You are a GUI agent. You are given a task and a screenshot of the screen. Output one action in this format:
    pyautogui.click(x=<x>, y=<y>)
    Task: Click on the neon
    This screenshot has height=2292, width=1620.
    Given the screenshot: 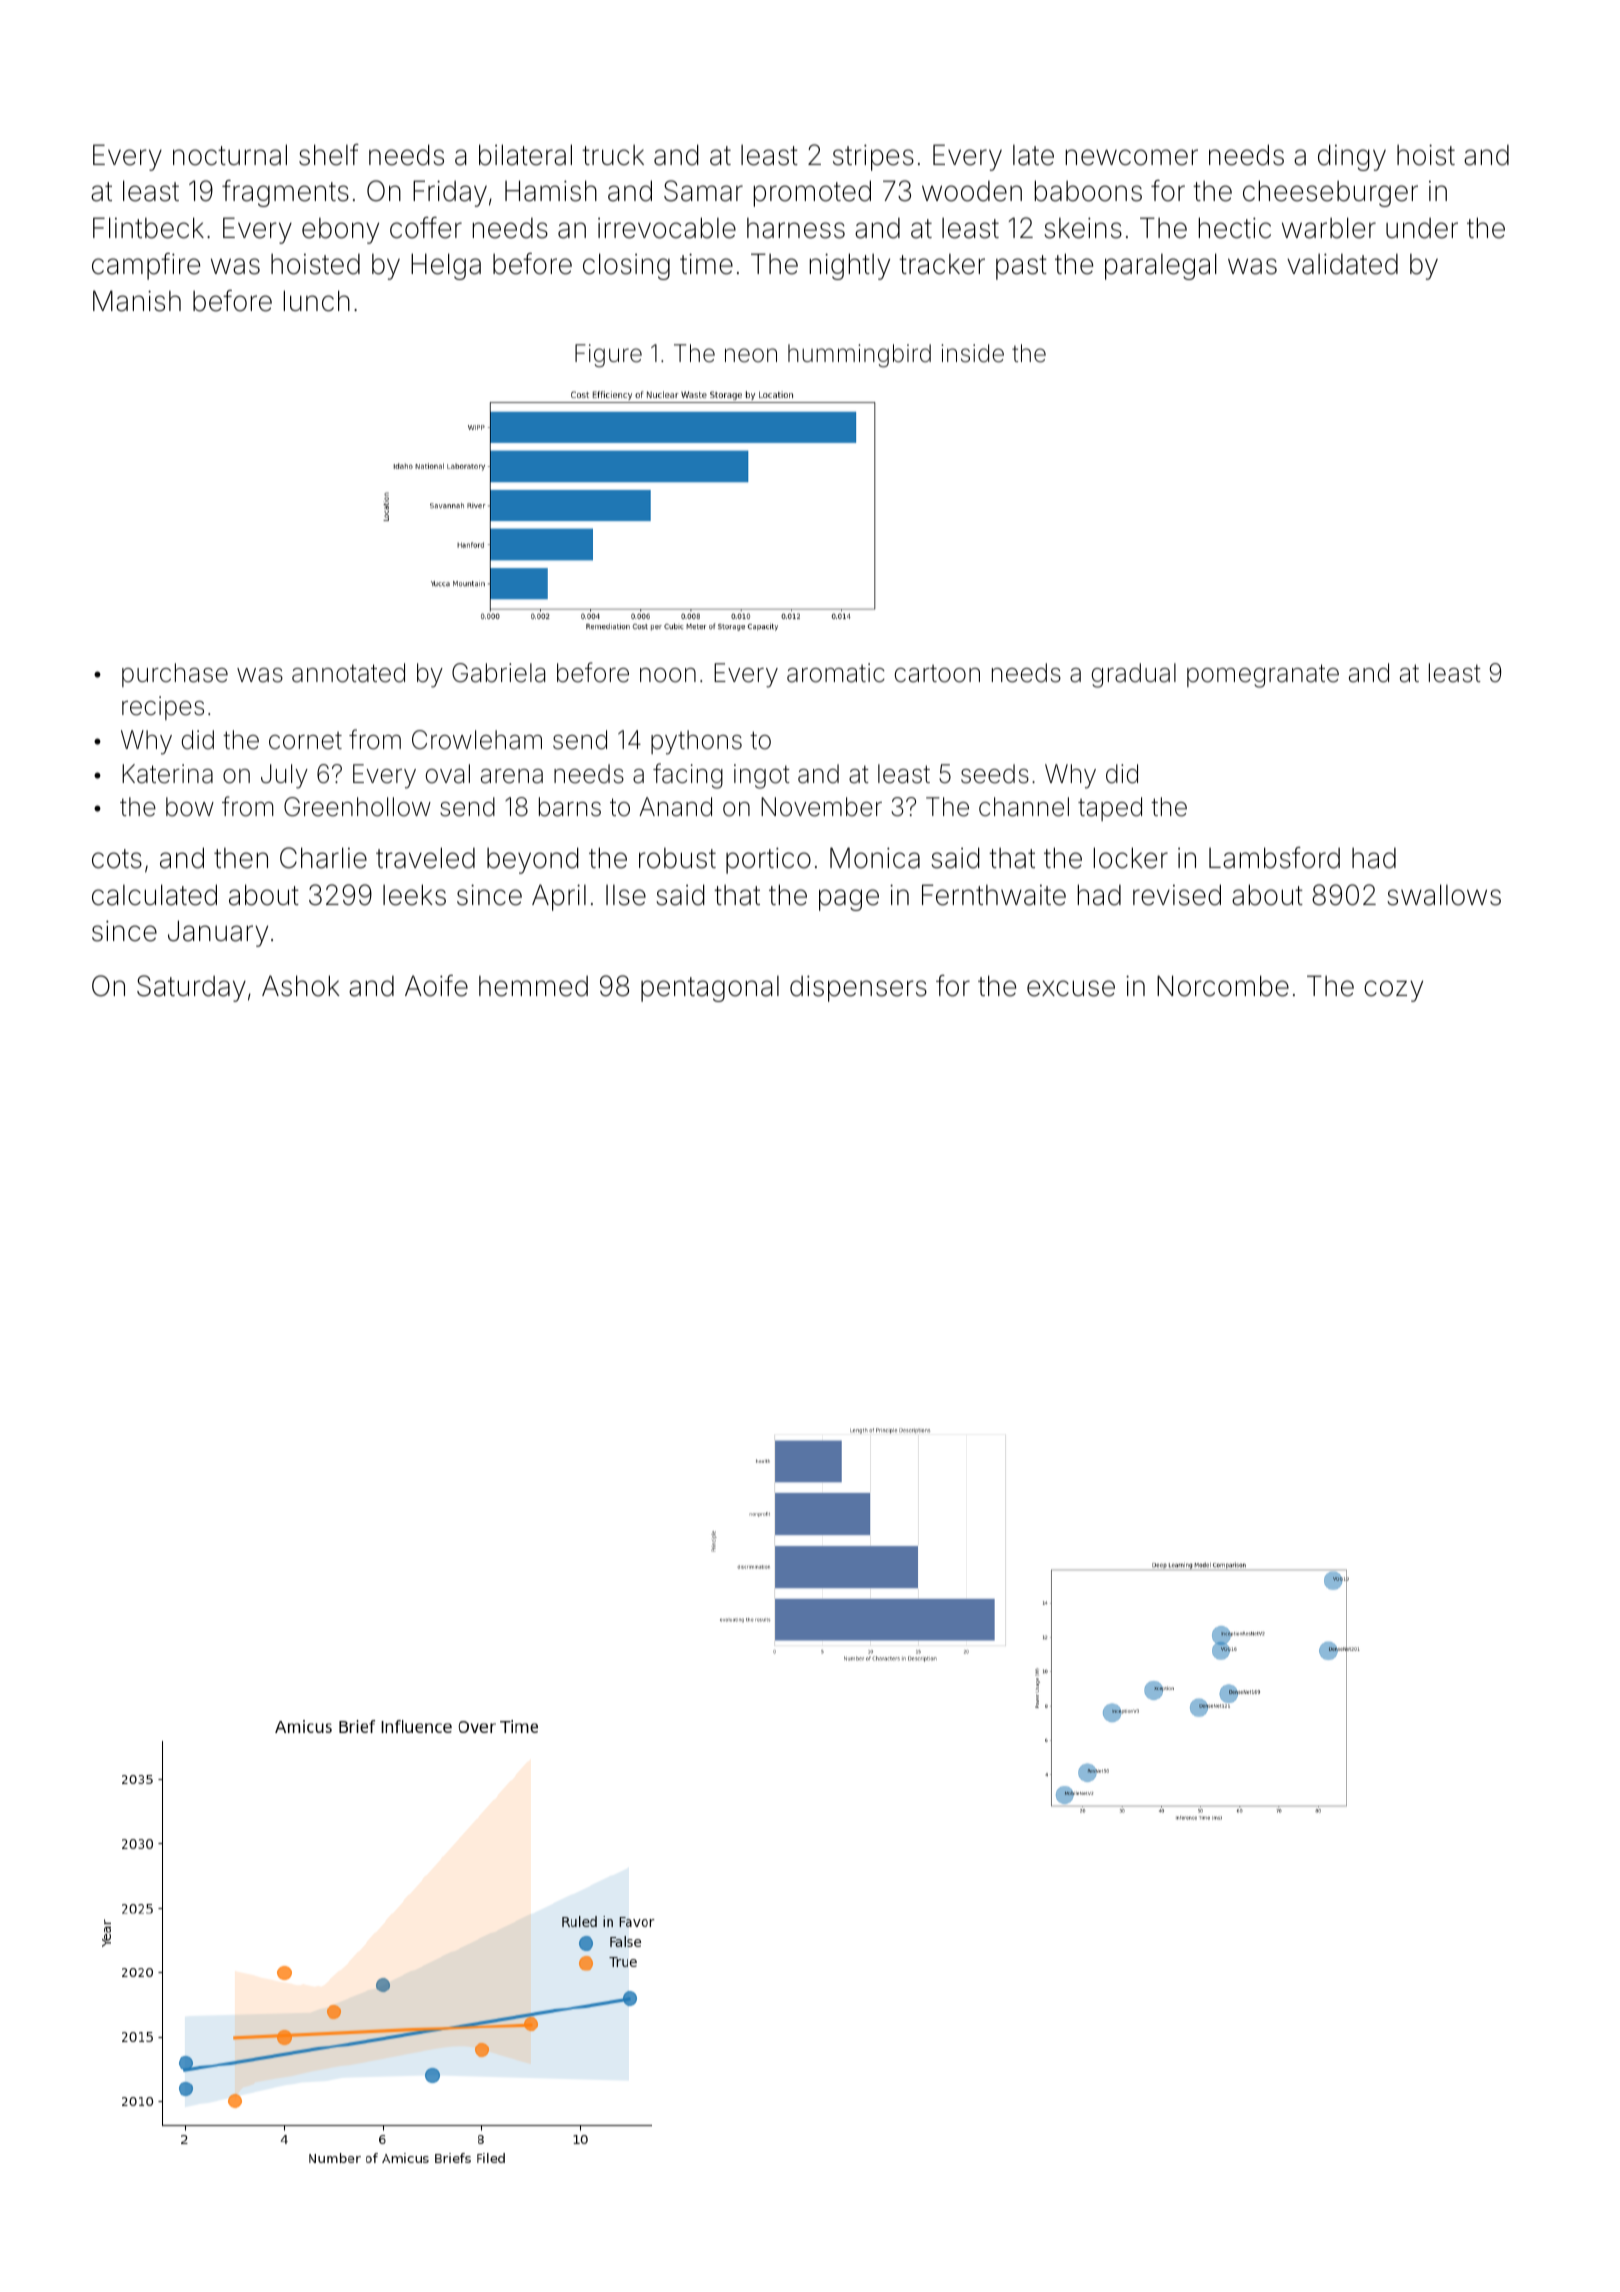 What is the action you would take?
    pyautogui.click(x=751, y=355)
